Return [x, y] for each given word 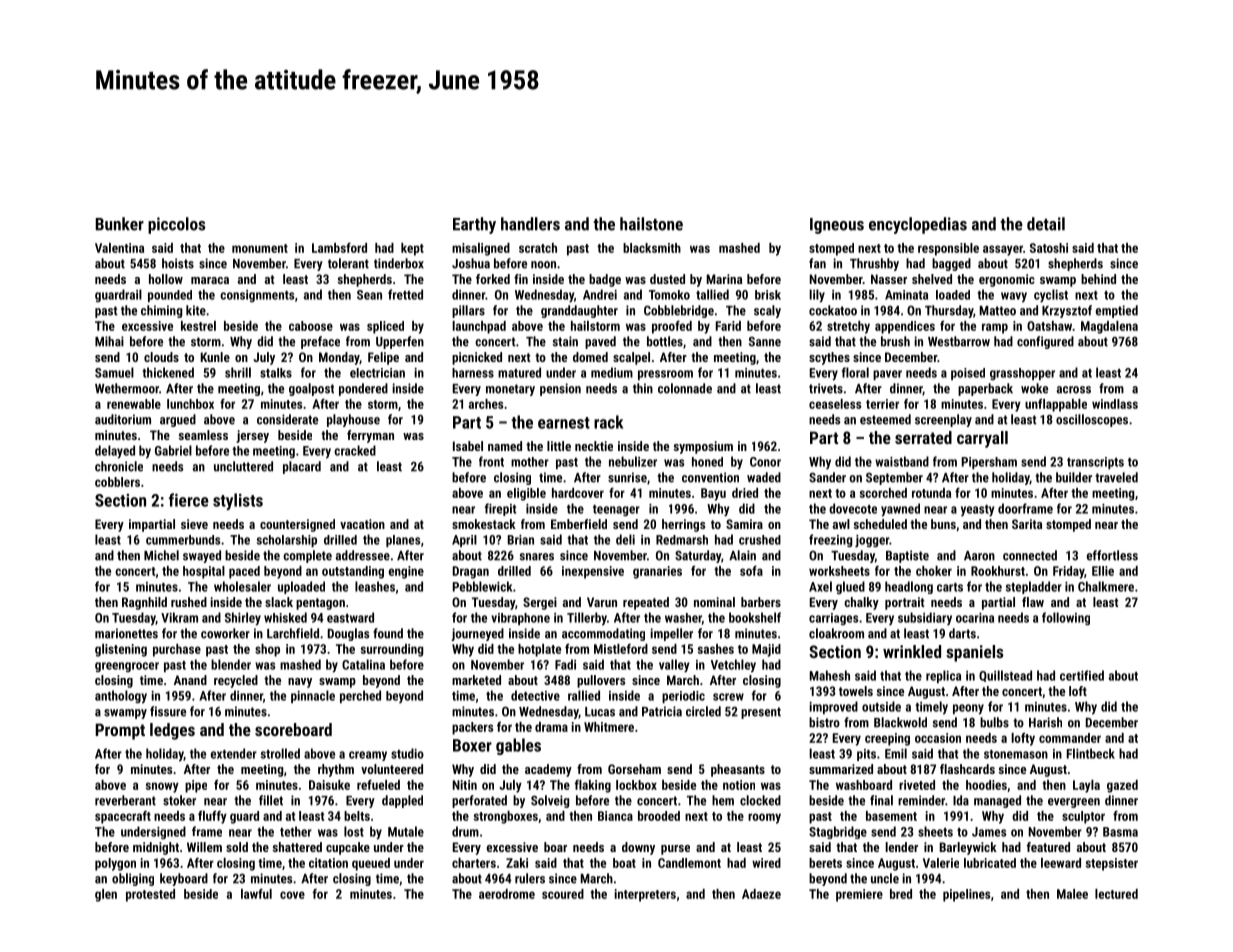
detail [1046, 224]
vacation [362, 524]
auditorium [123, 419]
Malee [1072, 894]
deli [625, 539]
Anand [190, 680]
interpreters [645, 895]
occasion [938, 738]
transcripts [1095, 463]
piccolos [176, 225]
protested [150, 895]
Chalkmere [1106, 586]
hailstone [651, 224]
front [491, 461]
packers [472, 728]
